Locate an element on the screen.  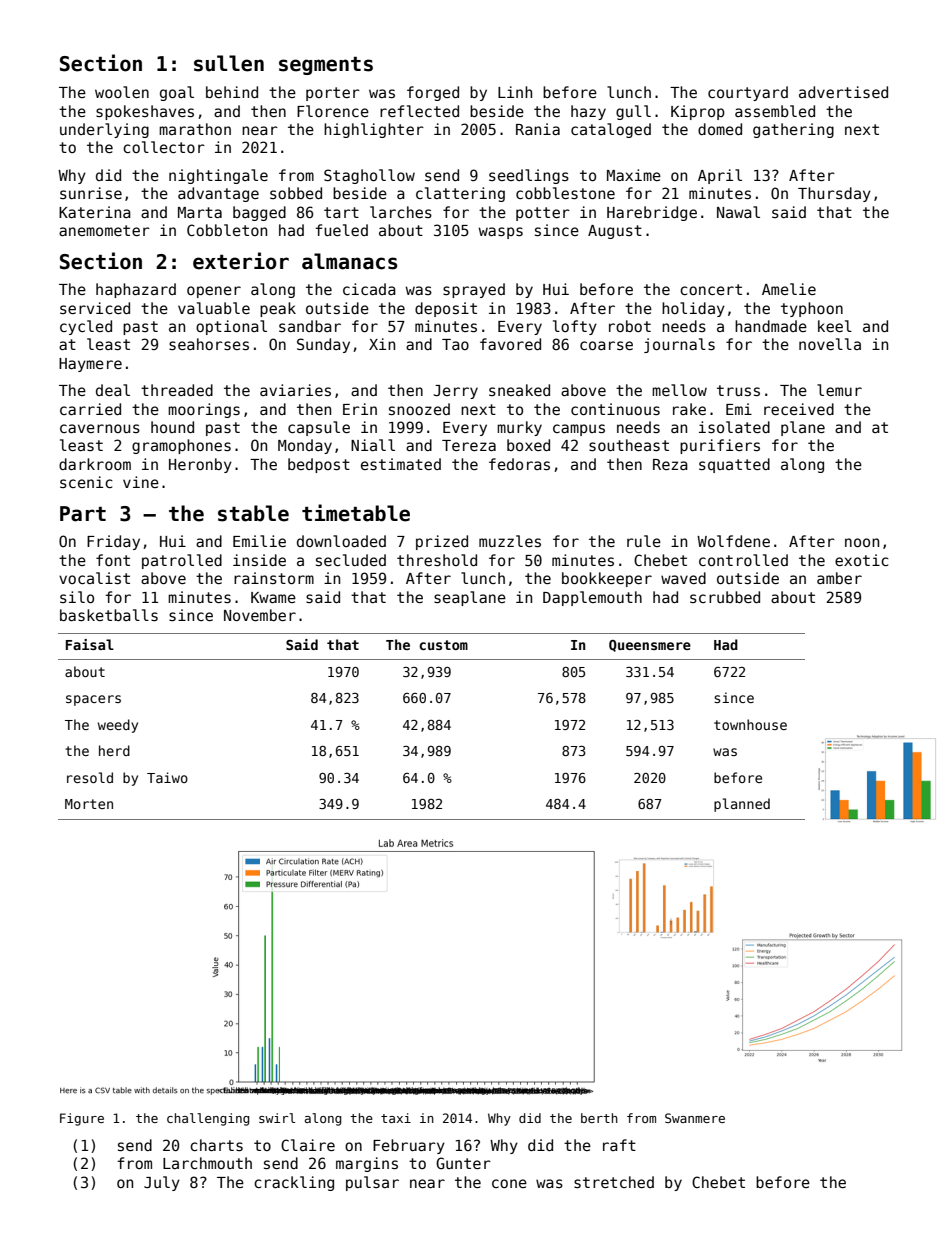
challenging is located at coordinates (208, 1119).
